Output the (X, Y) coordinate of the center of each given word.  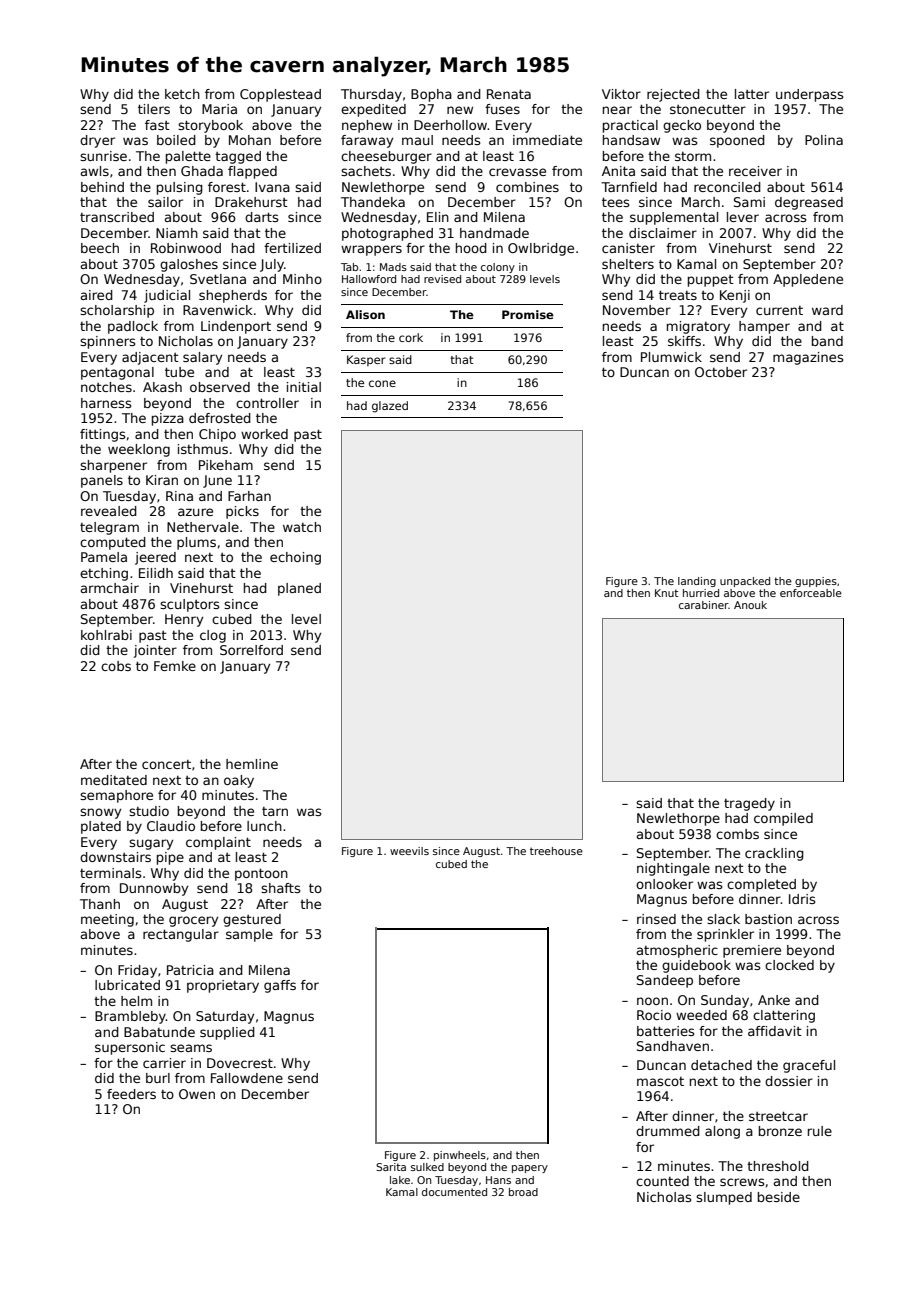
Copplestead (280, 95)
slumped (724, 1198)
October (721, 372)
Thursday (371, 95)
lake (400, 1180)
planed (299, 589)
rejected (673, 95)
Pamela (104, 557)
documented (454, 1192)
